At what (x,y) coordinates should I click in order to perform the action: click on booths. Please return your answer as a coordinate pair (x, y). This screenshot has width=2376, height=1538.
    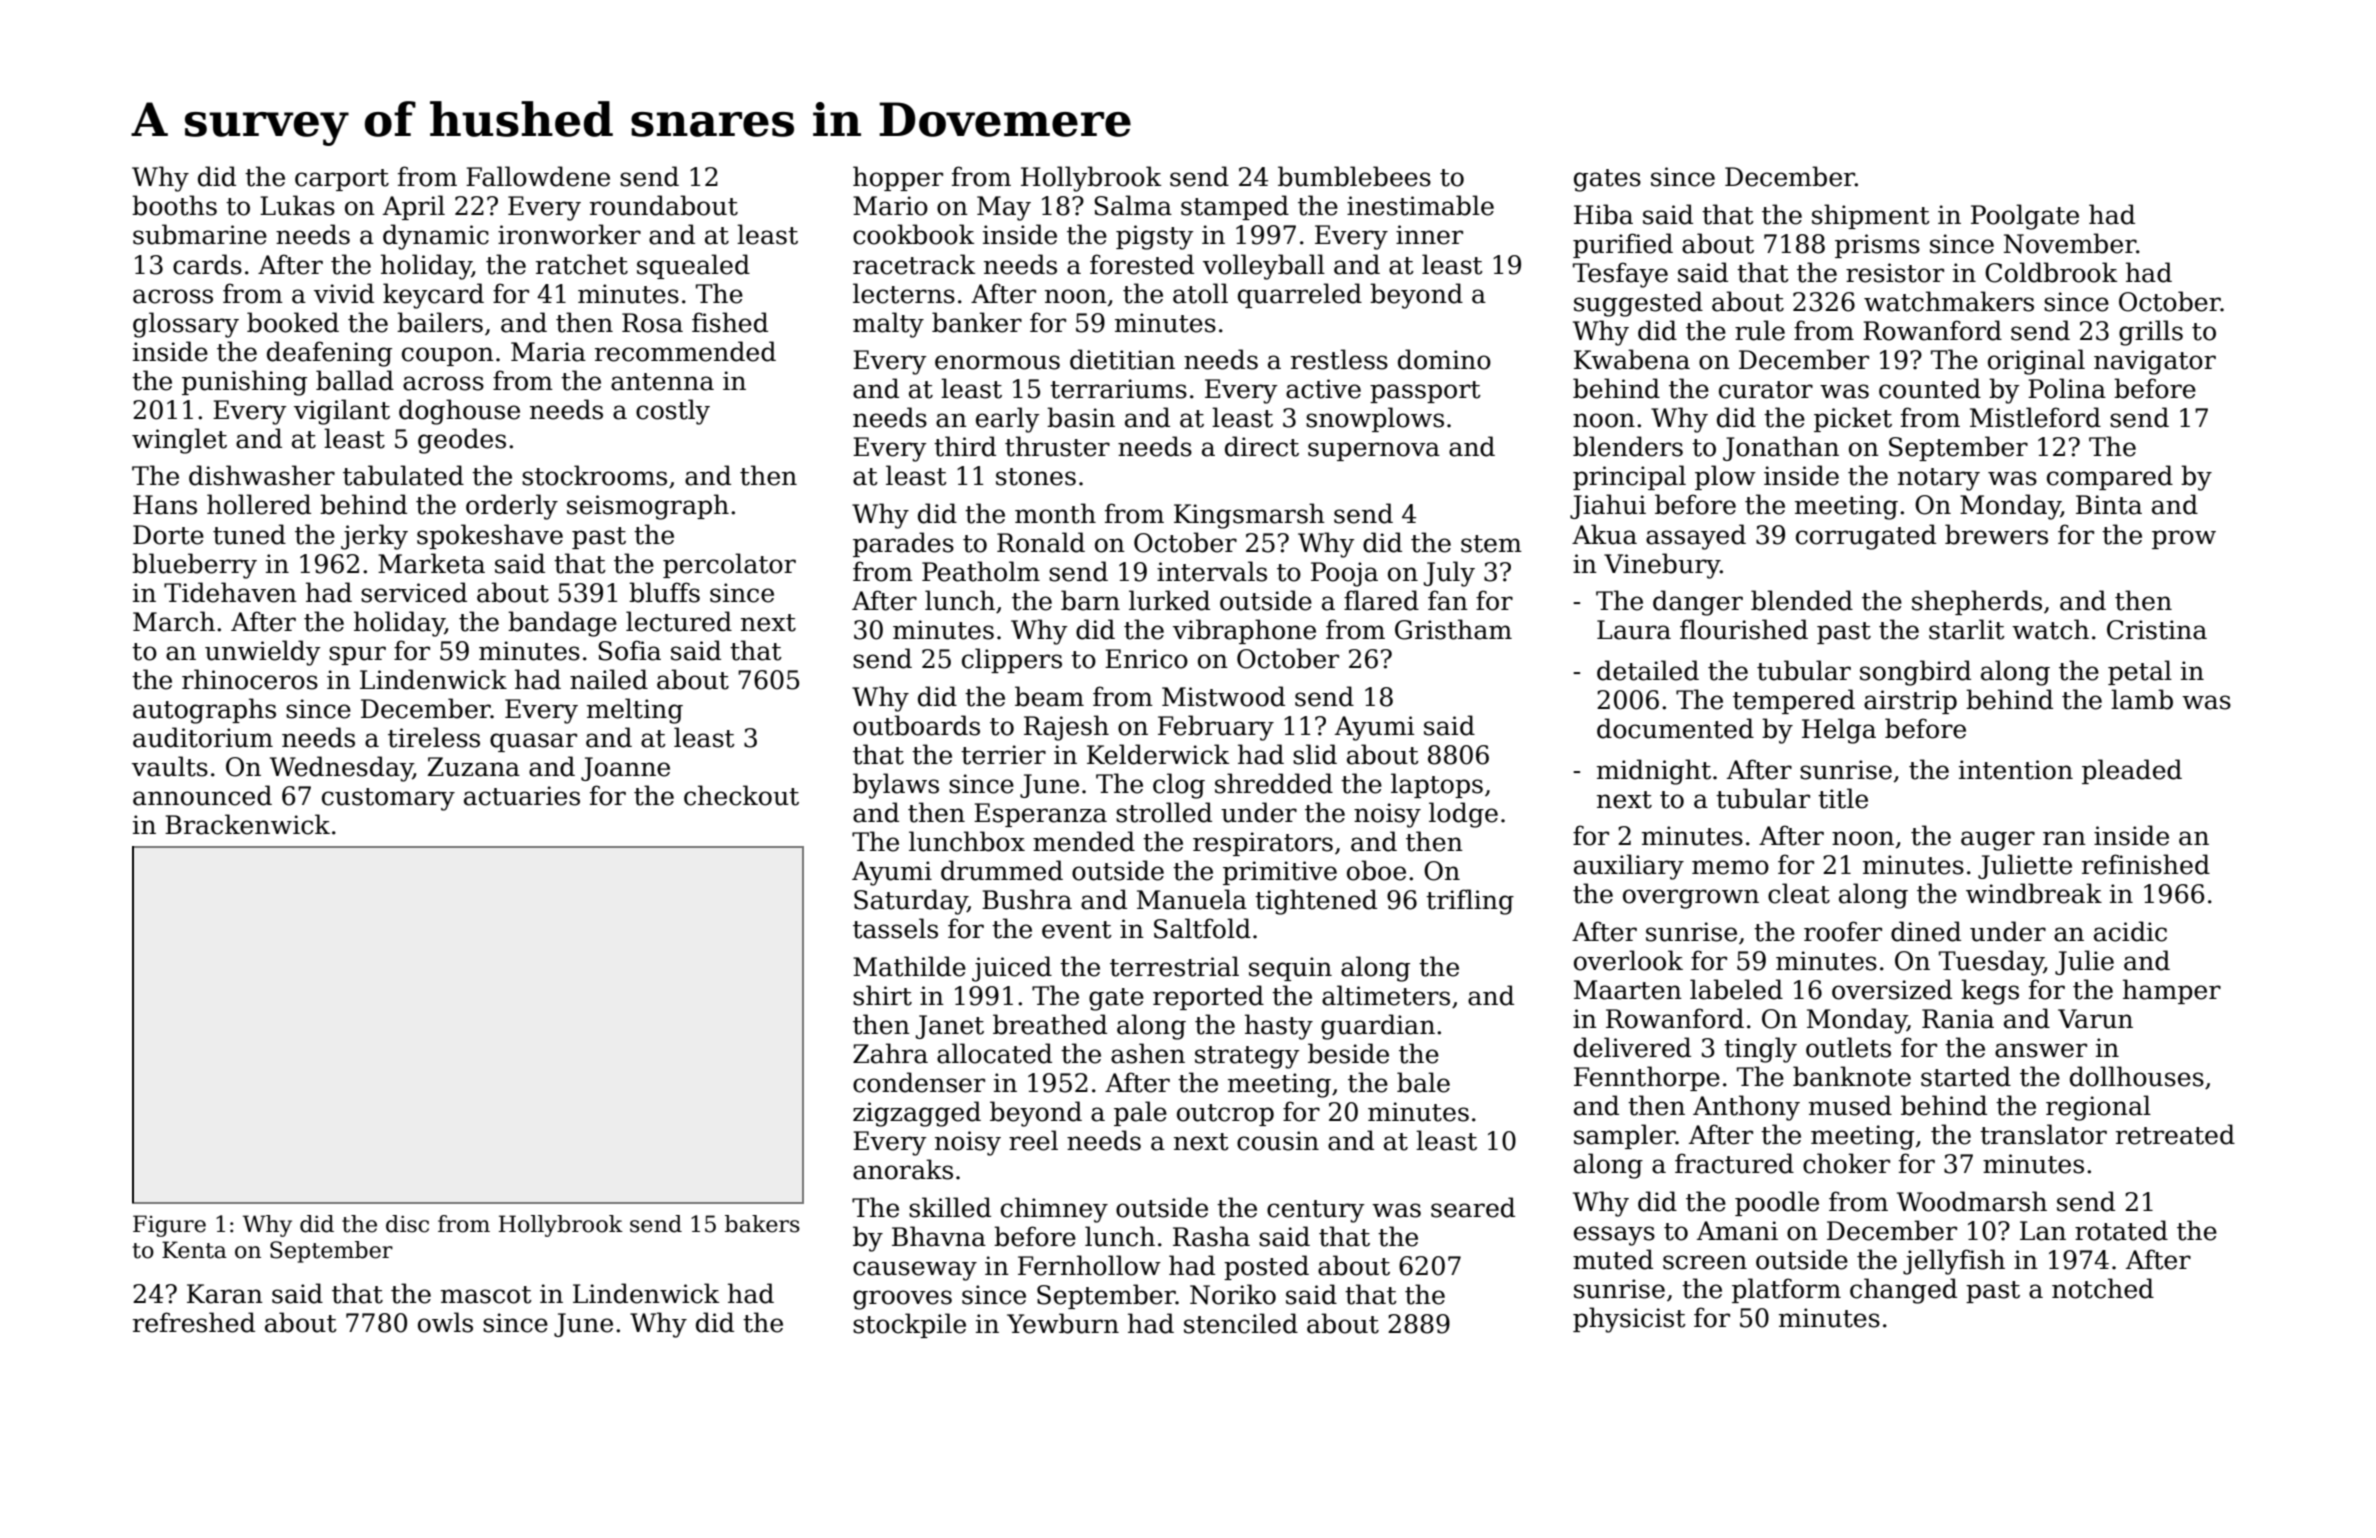
    Looking at the image, I should click on (174, 205).
